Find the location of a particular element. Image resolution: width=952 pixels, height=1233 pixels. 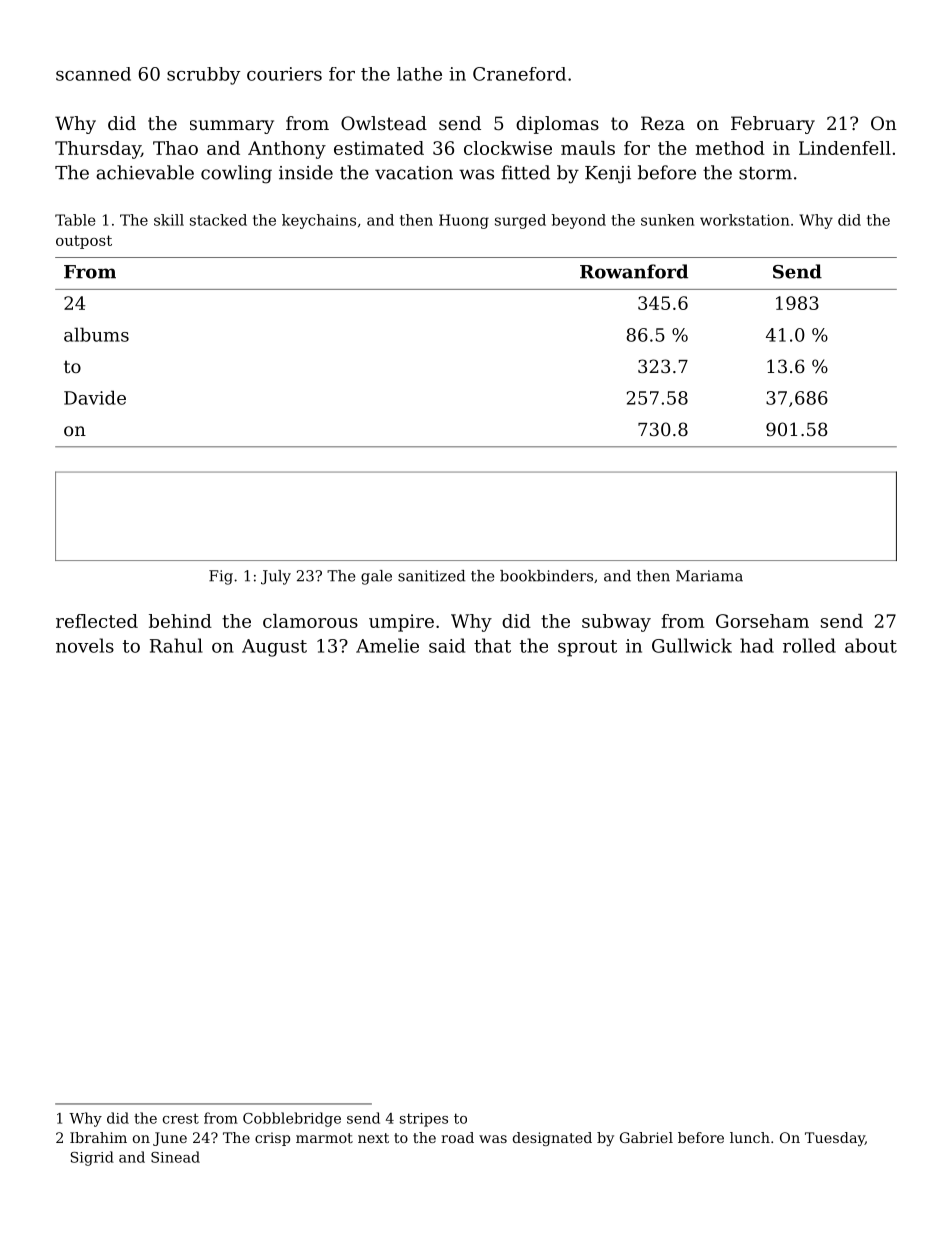

novels is located at coordinates (85, 645).
